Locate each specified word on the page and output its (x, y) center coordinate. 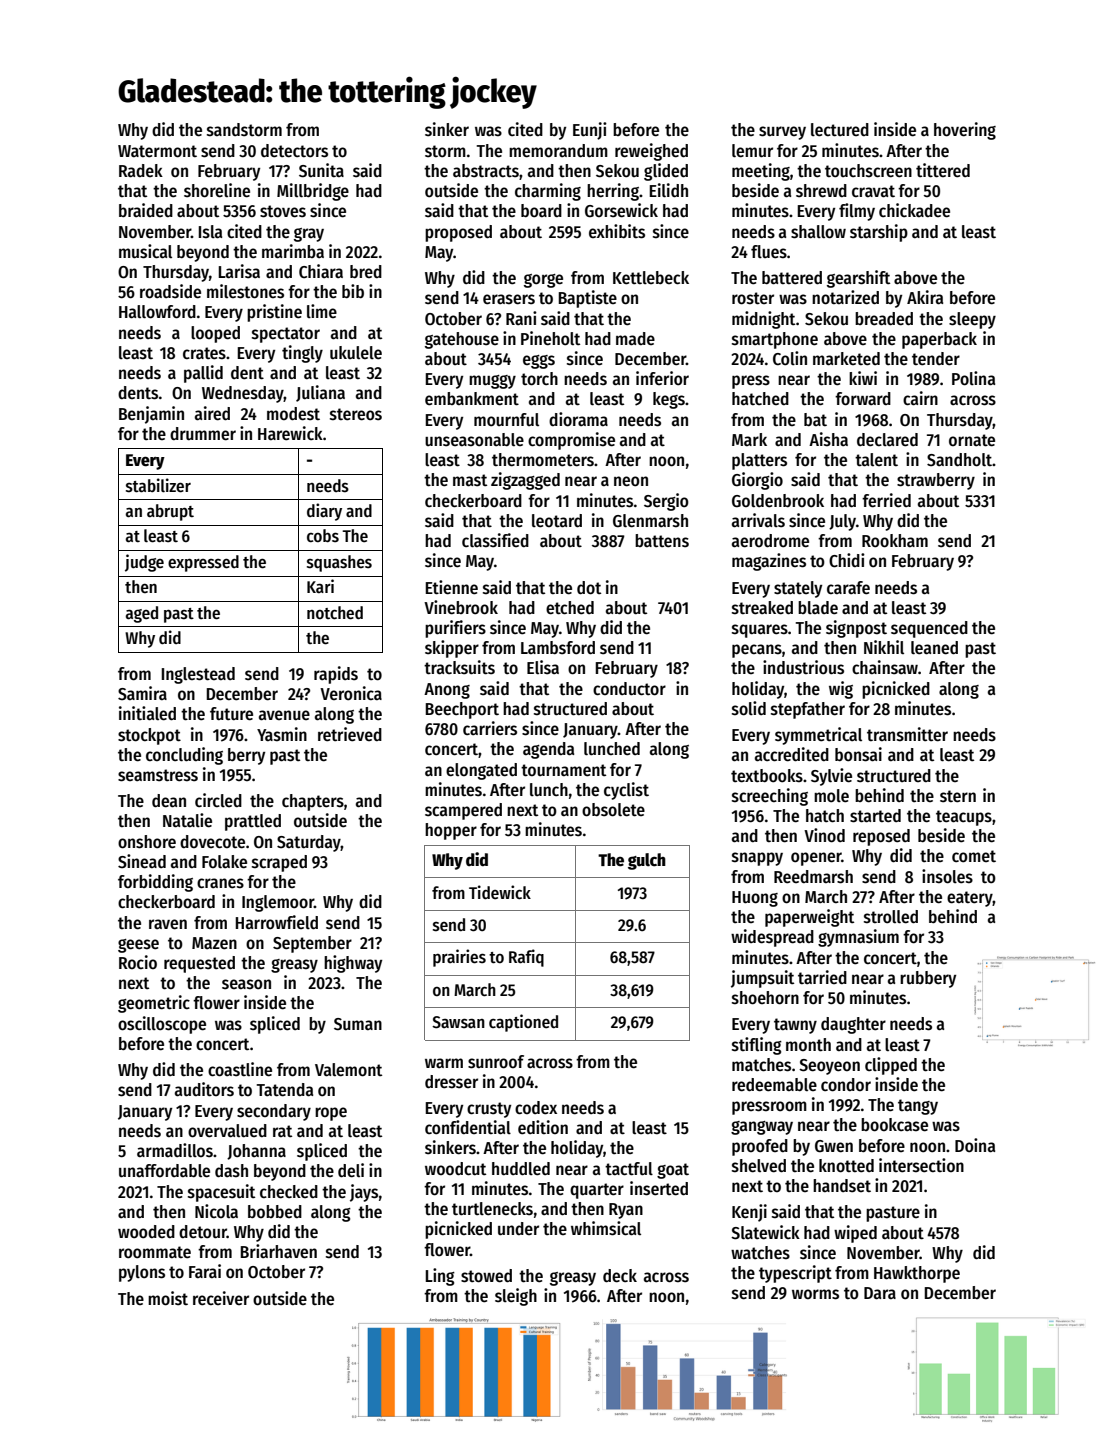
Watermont (157, 151)
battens (662, 541)
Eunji (590, 131)
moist (168, 1298)
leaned (934, 648)
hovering (965, 131)
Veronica (351, 693)
